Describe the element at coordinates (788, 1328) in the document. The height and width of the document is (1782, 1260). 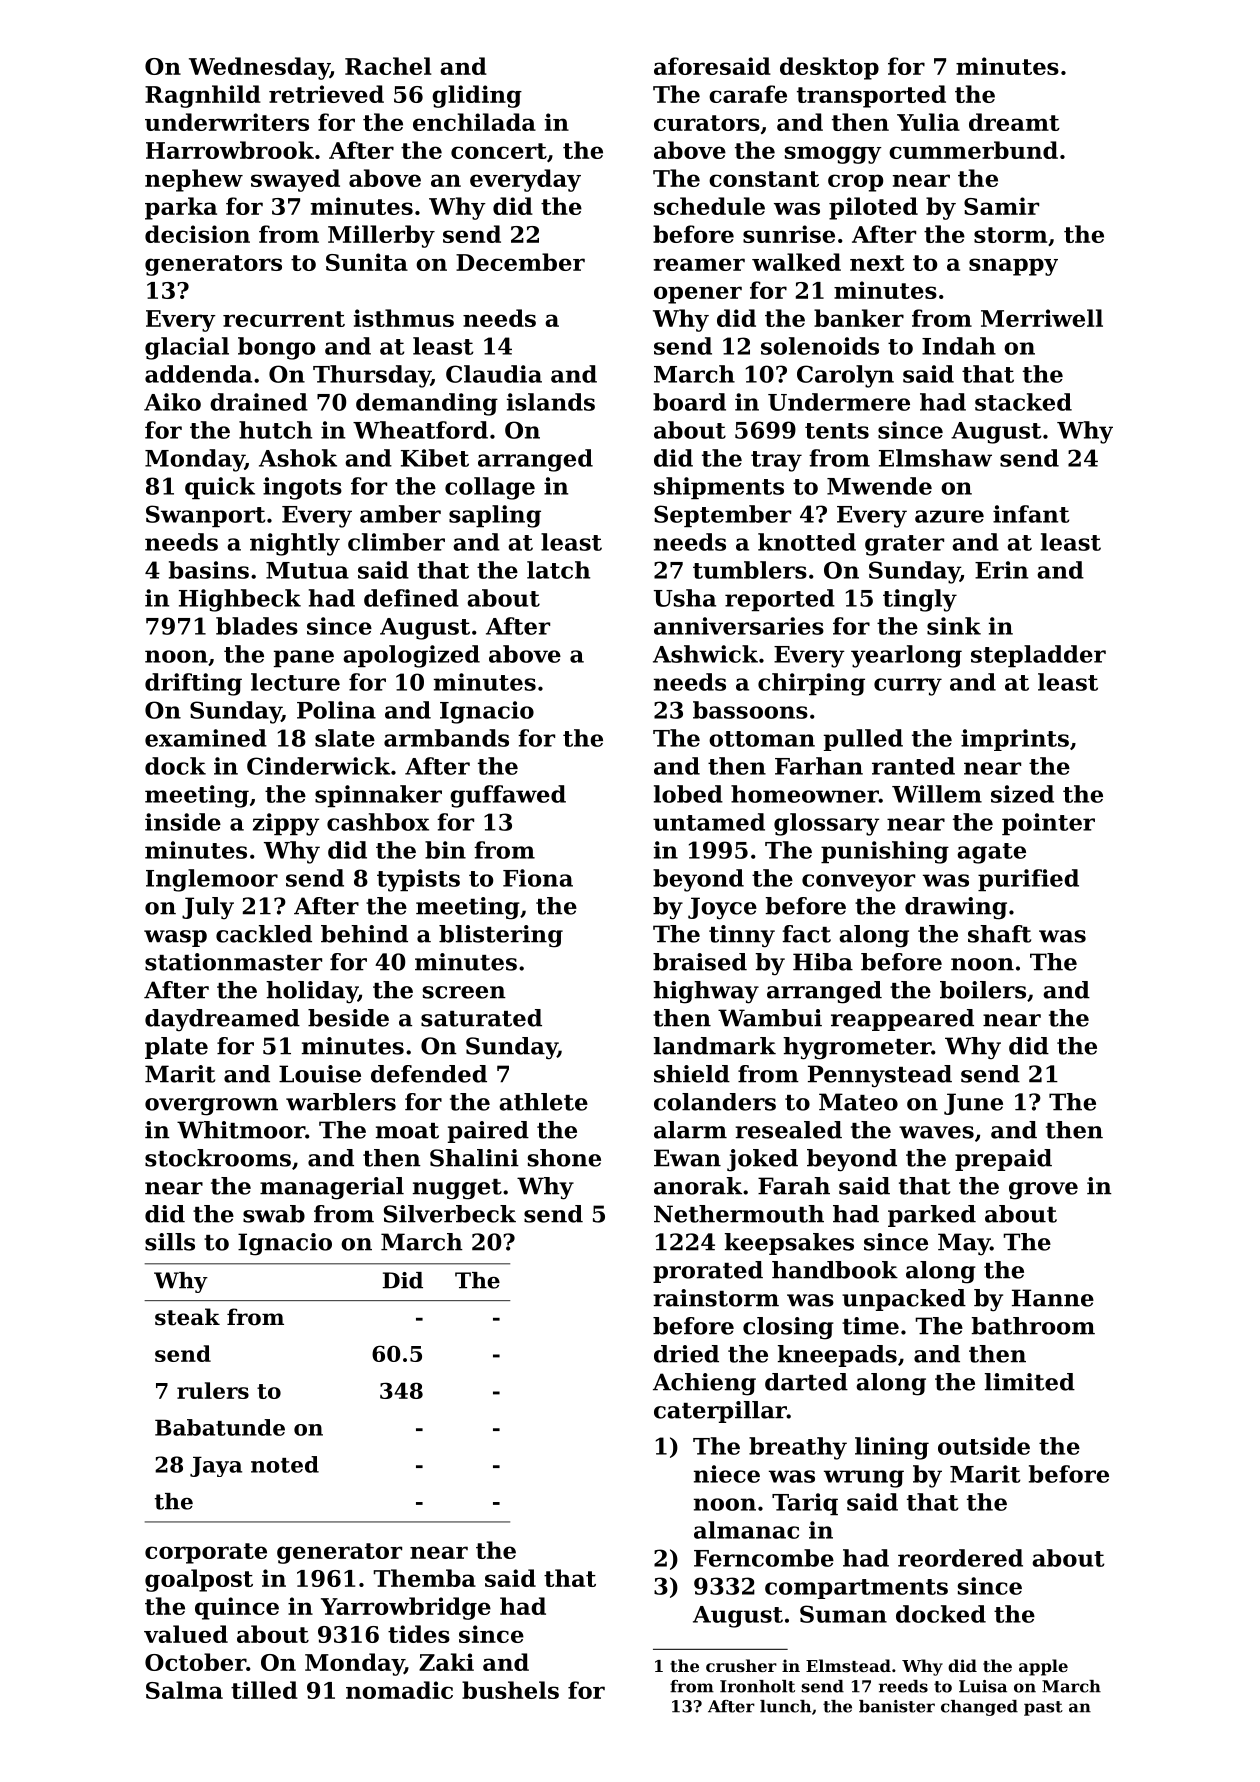
I see `closing` at that location.
